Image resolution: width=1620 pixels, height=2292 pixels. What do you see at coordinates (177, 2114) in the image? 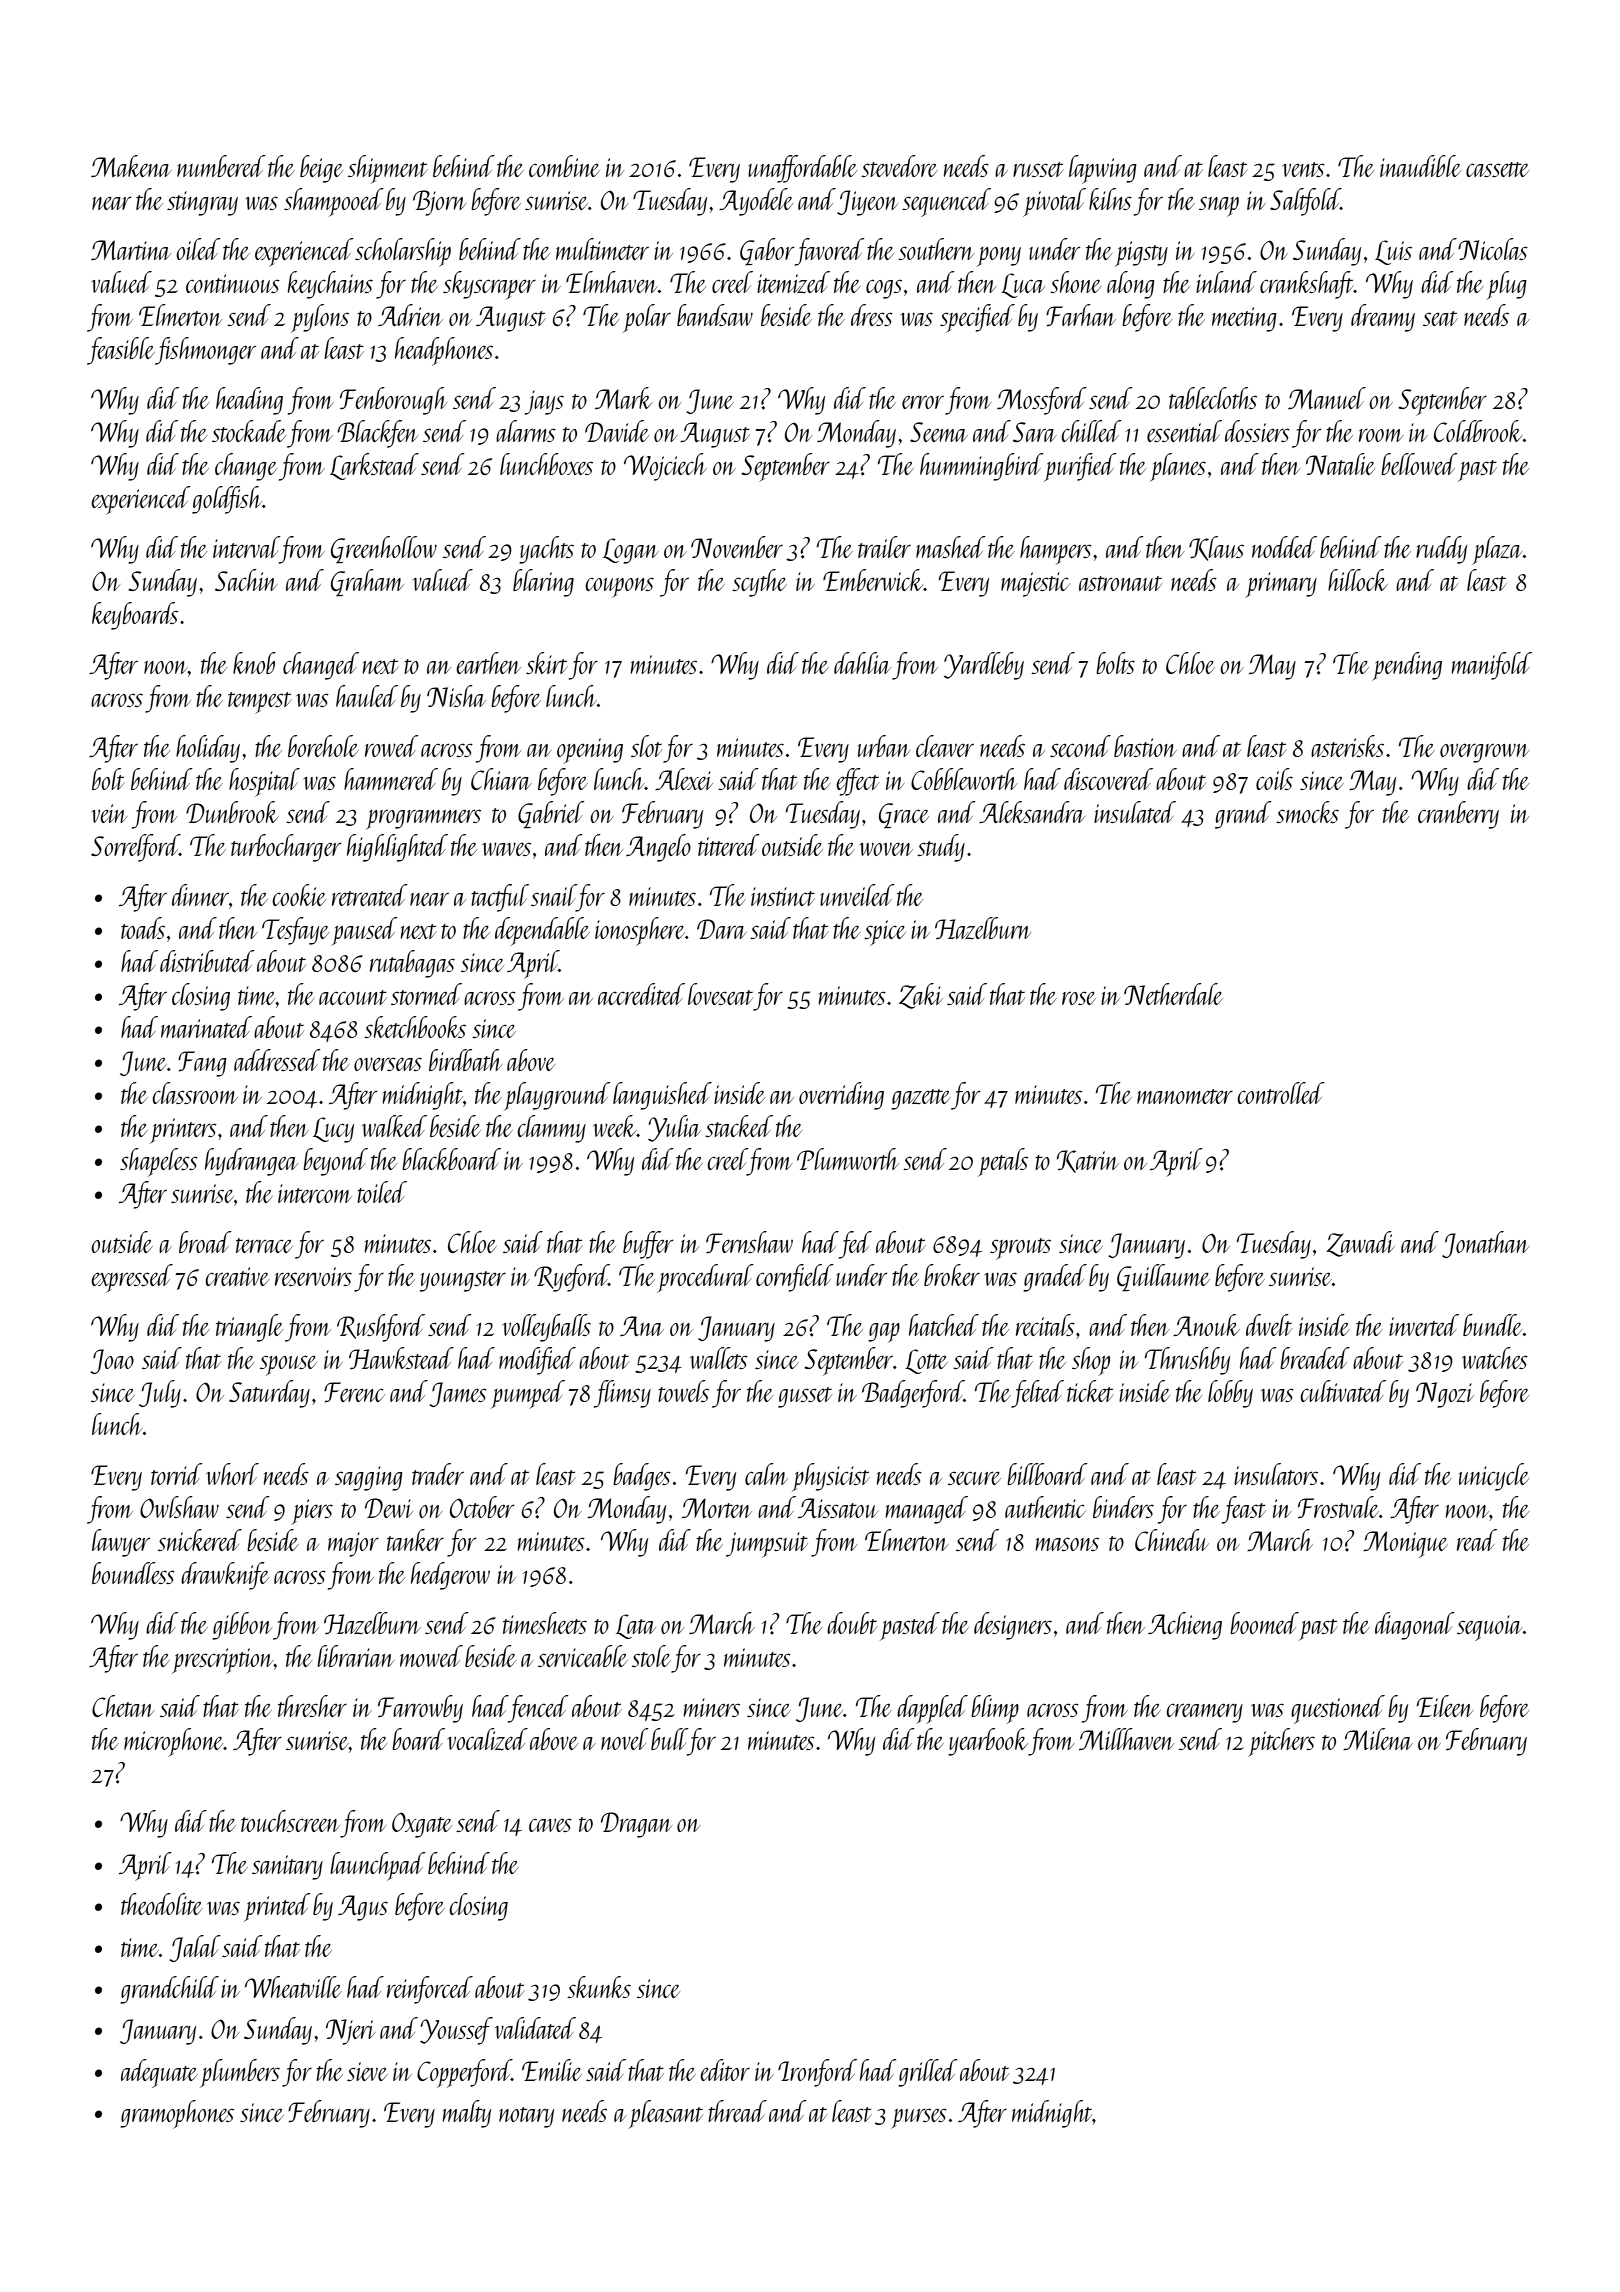
I see `gramophones` at bounding box center [177, 2114].
